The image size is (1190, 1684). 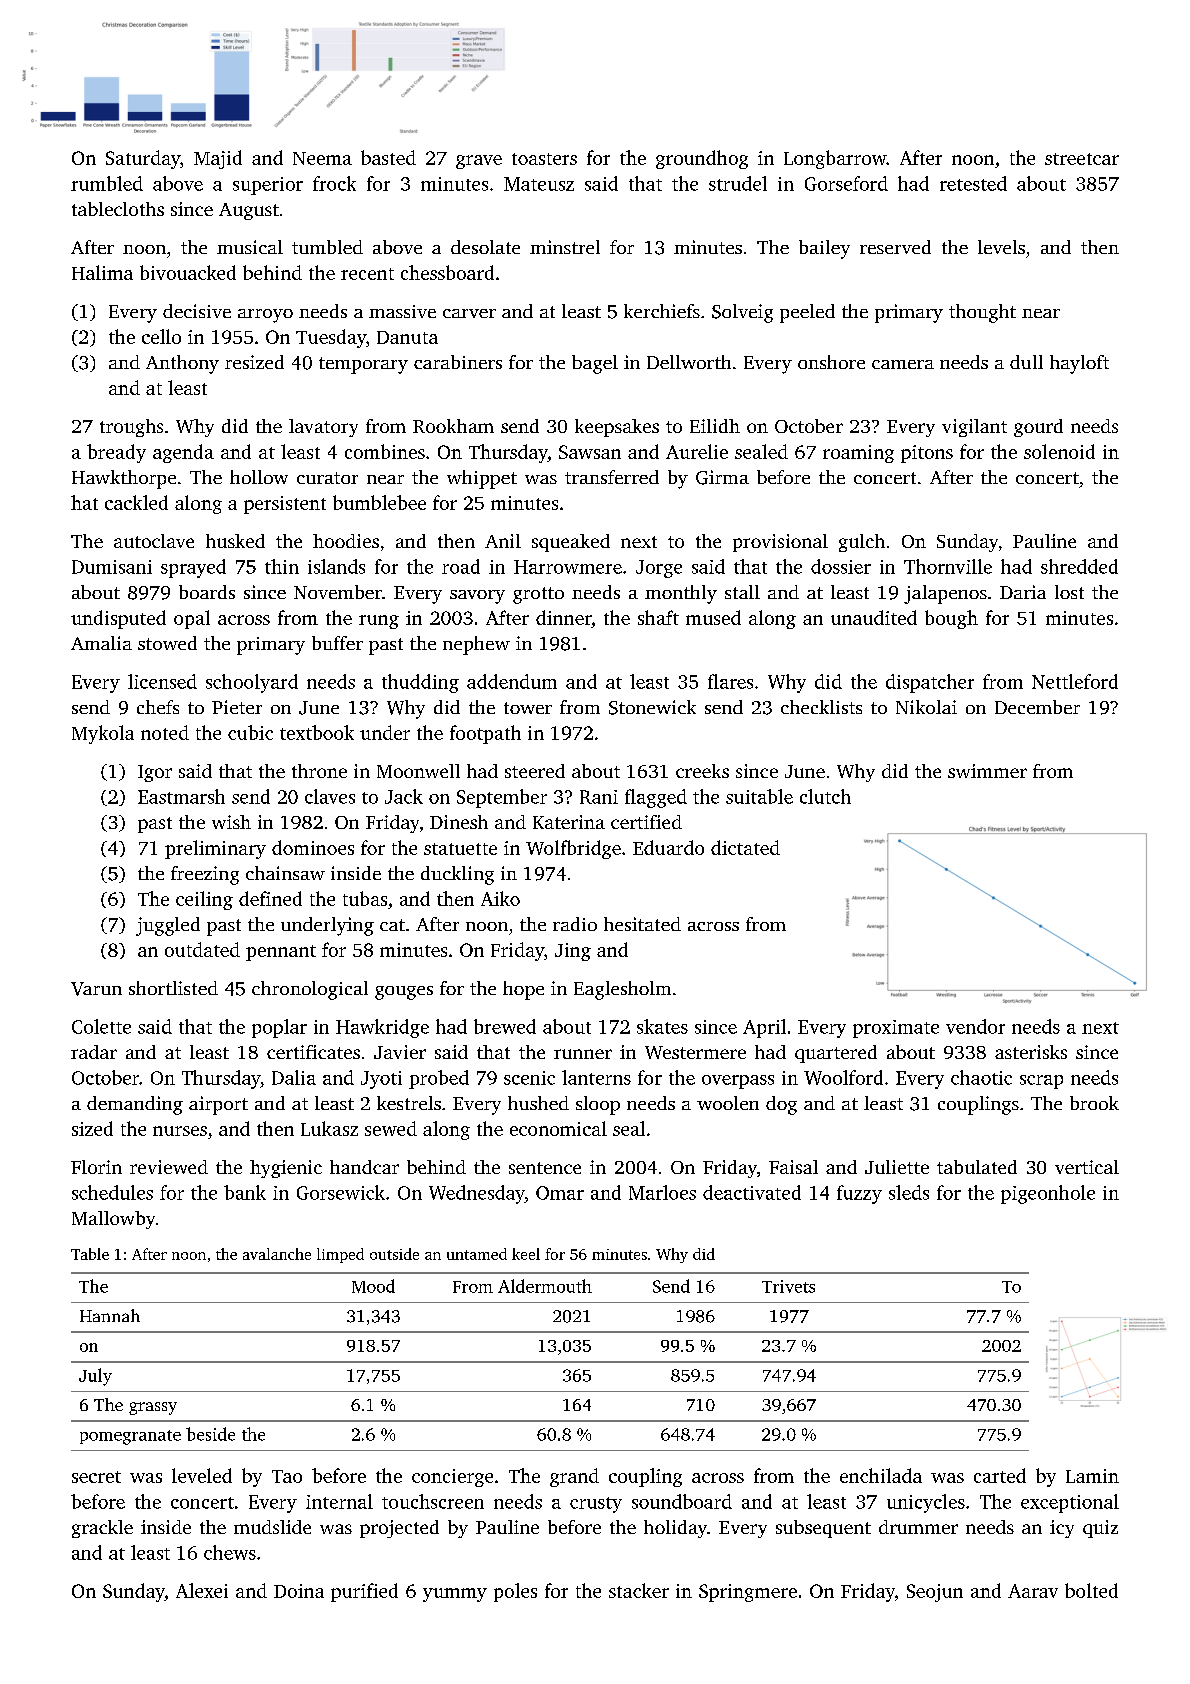 I want to click on lavatory, so click(x=323, y=428).
